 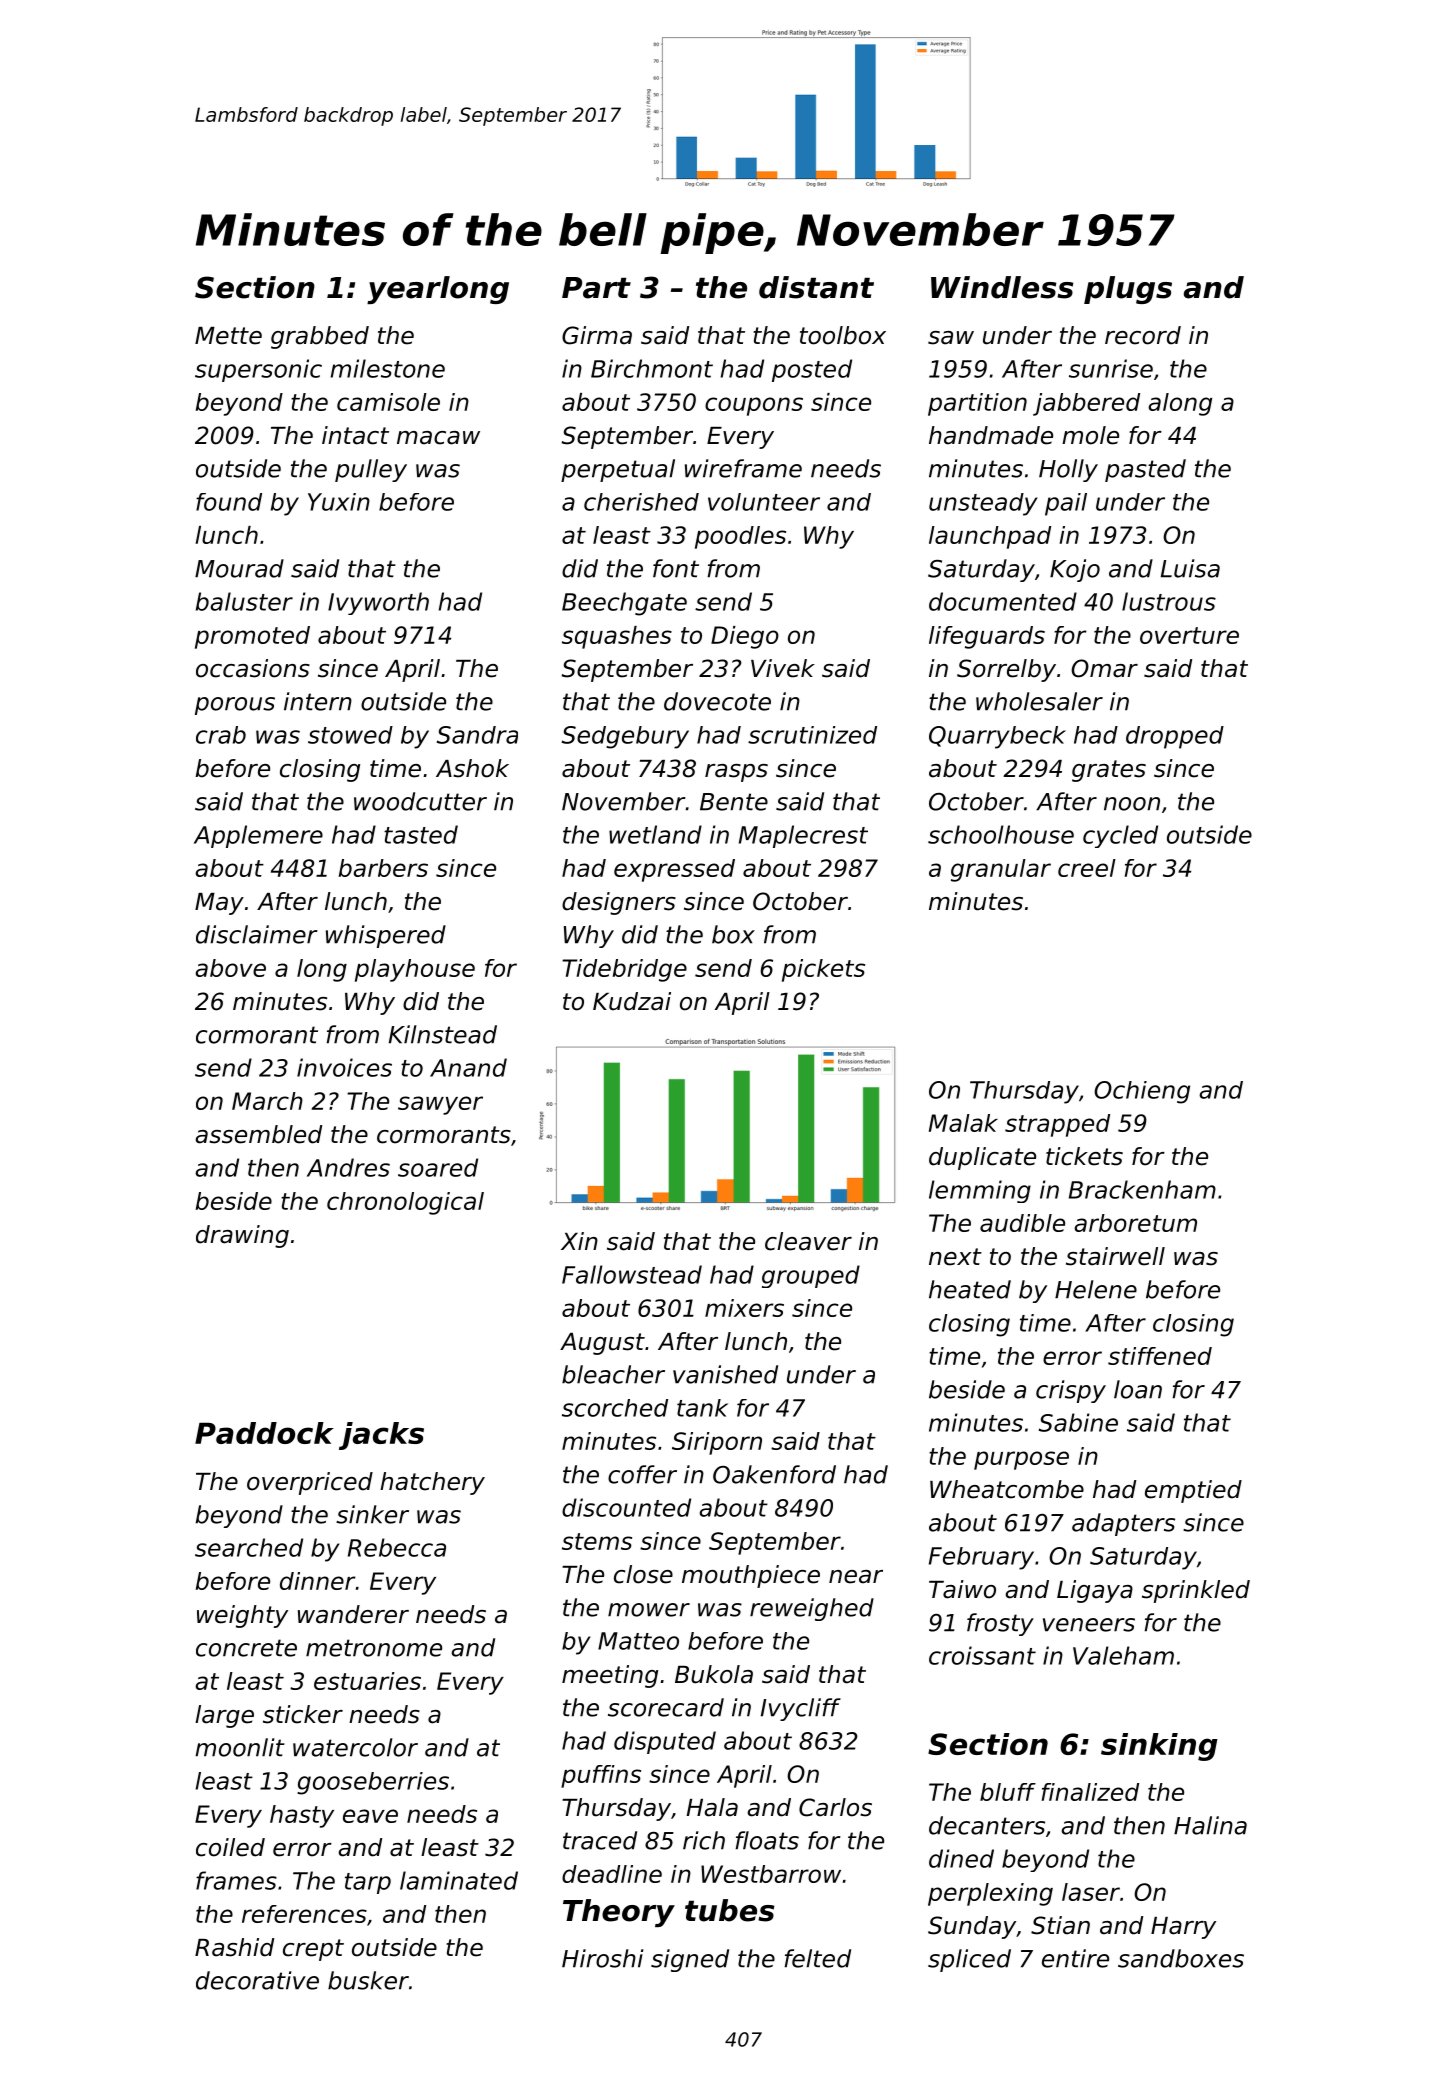 What do you see at coordinates (1128, 290) in the page?
I see `plugs` at bounding box center [1128, 290].
